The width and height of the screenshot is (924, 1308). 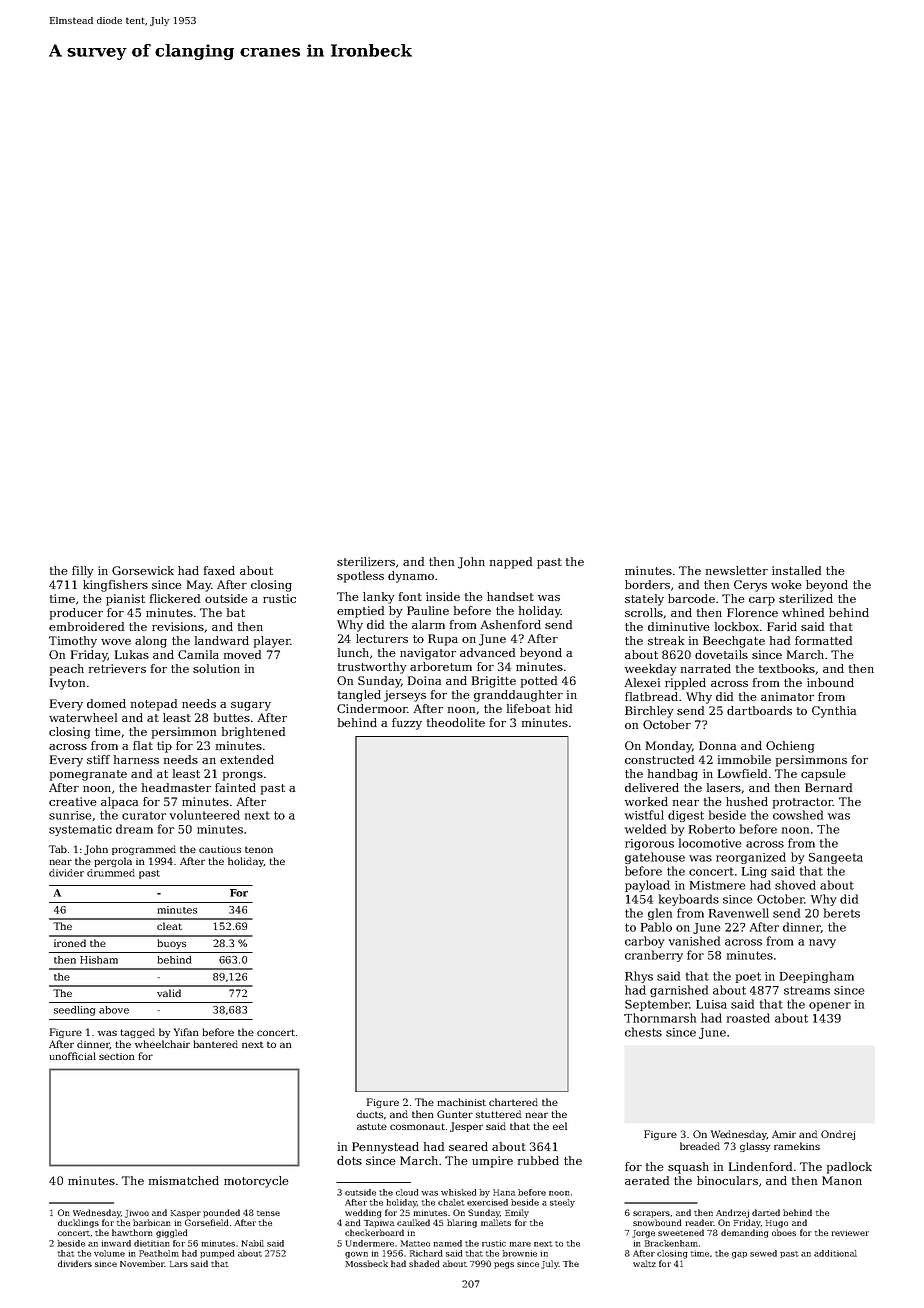 What do you see at coordinates (649, 844) in the screenshot?
I see `rigorous` at bounding box center [649, 844].
